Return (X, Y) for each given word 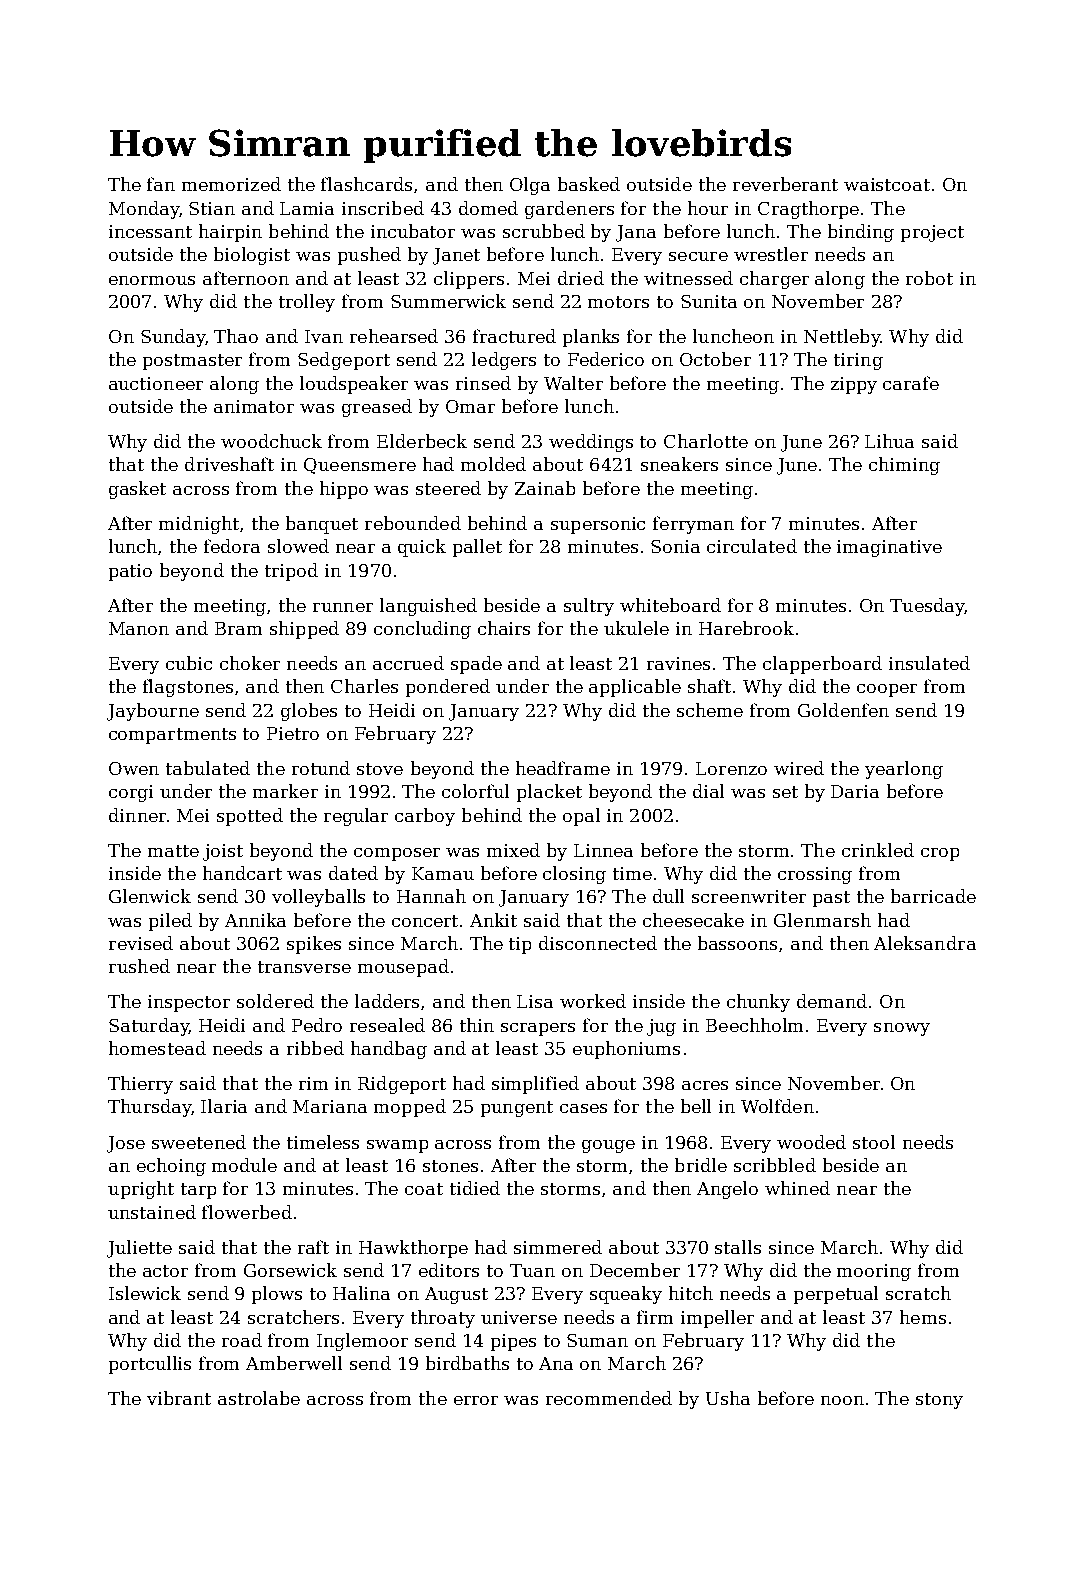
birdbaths (467, 1363)
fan (161, 184)
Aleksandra (925, 943)
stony (939, 1401)
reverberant (785, 184)
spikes (314, 945)
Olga (530, 186)
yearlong (904, 770)
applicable (635, 688)
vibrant (179, 1398)
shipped (304, 630)
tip (520, 945)
